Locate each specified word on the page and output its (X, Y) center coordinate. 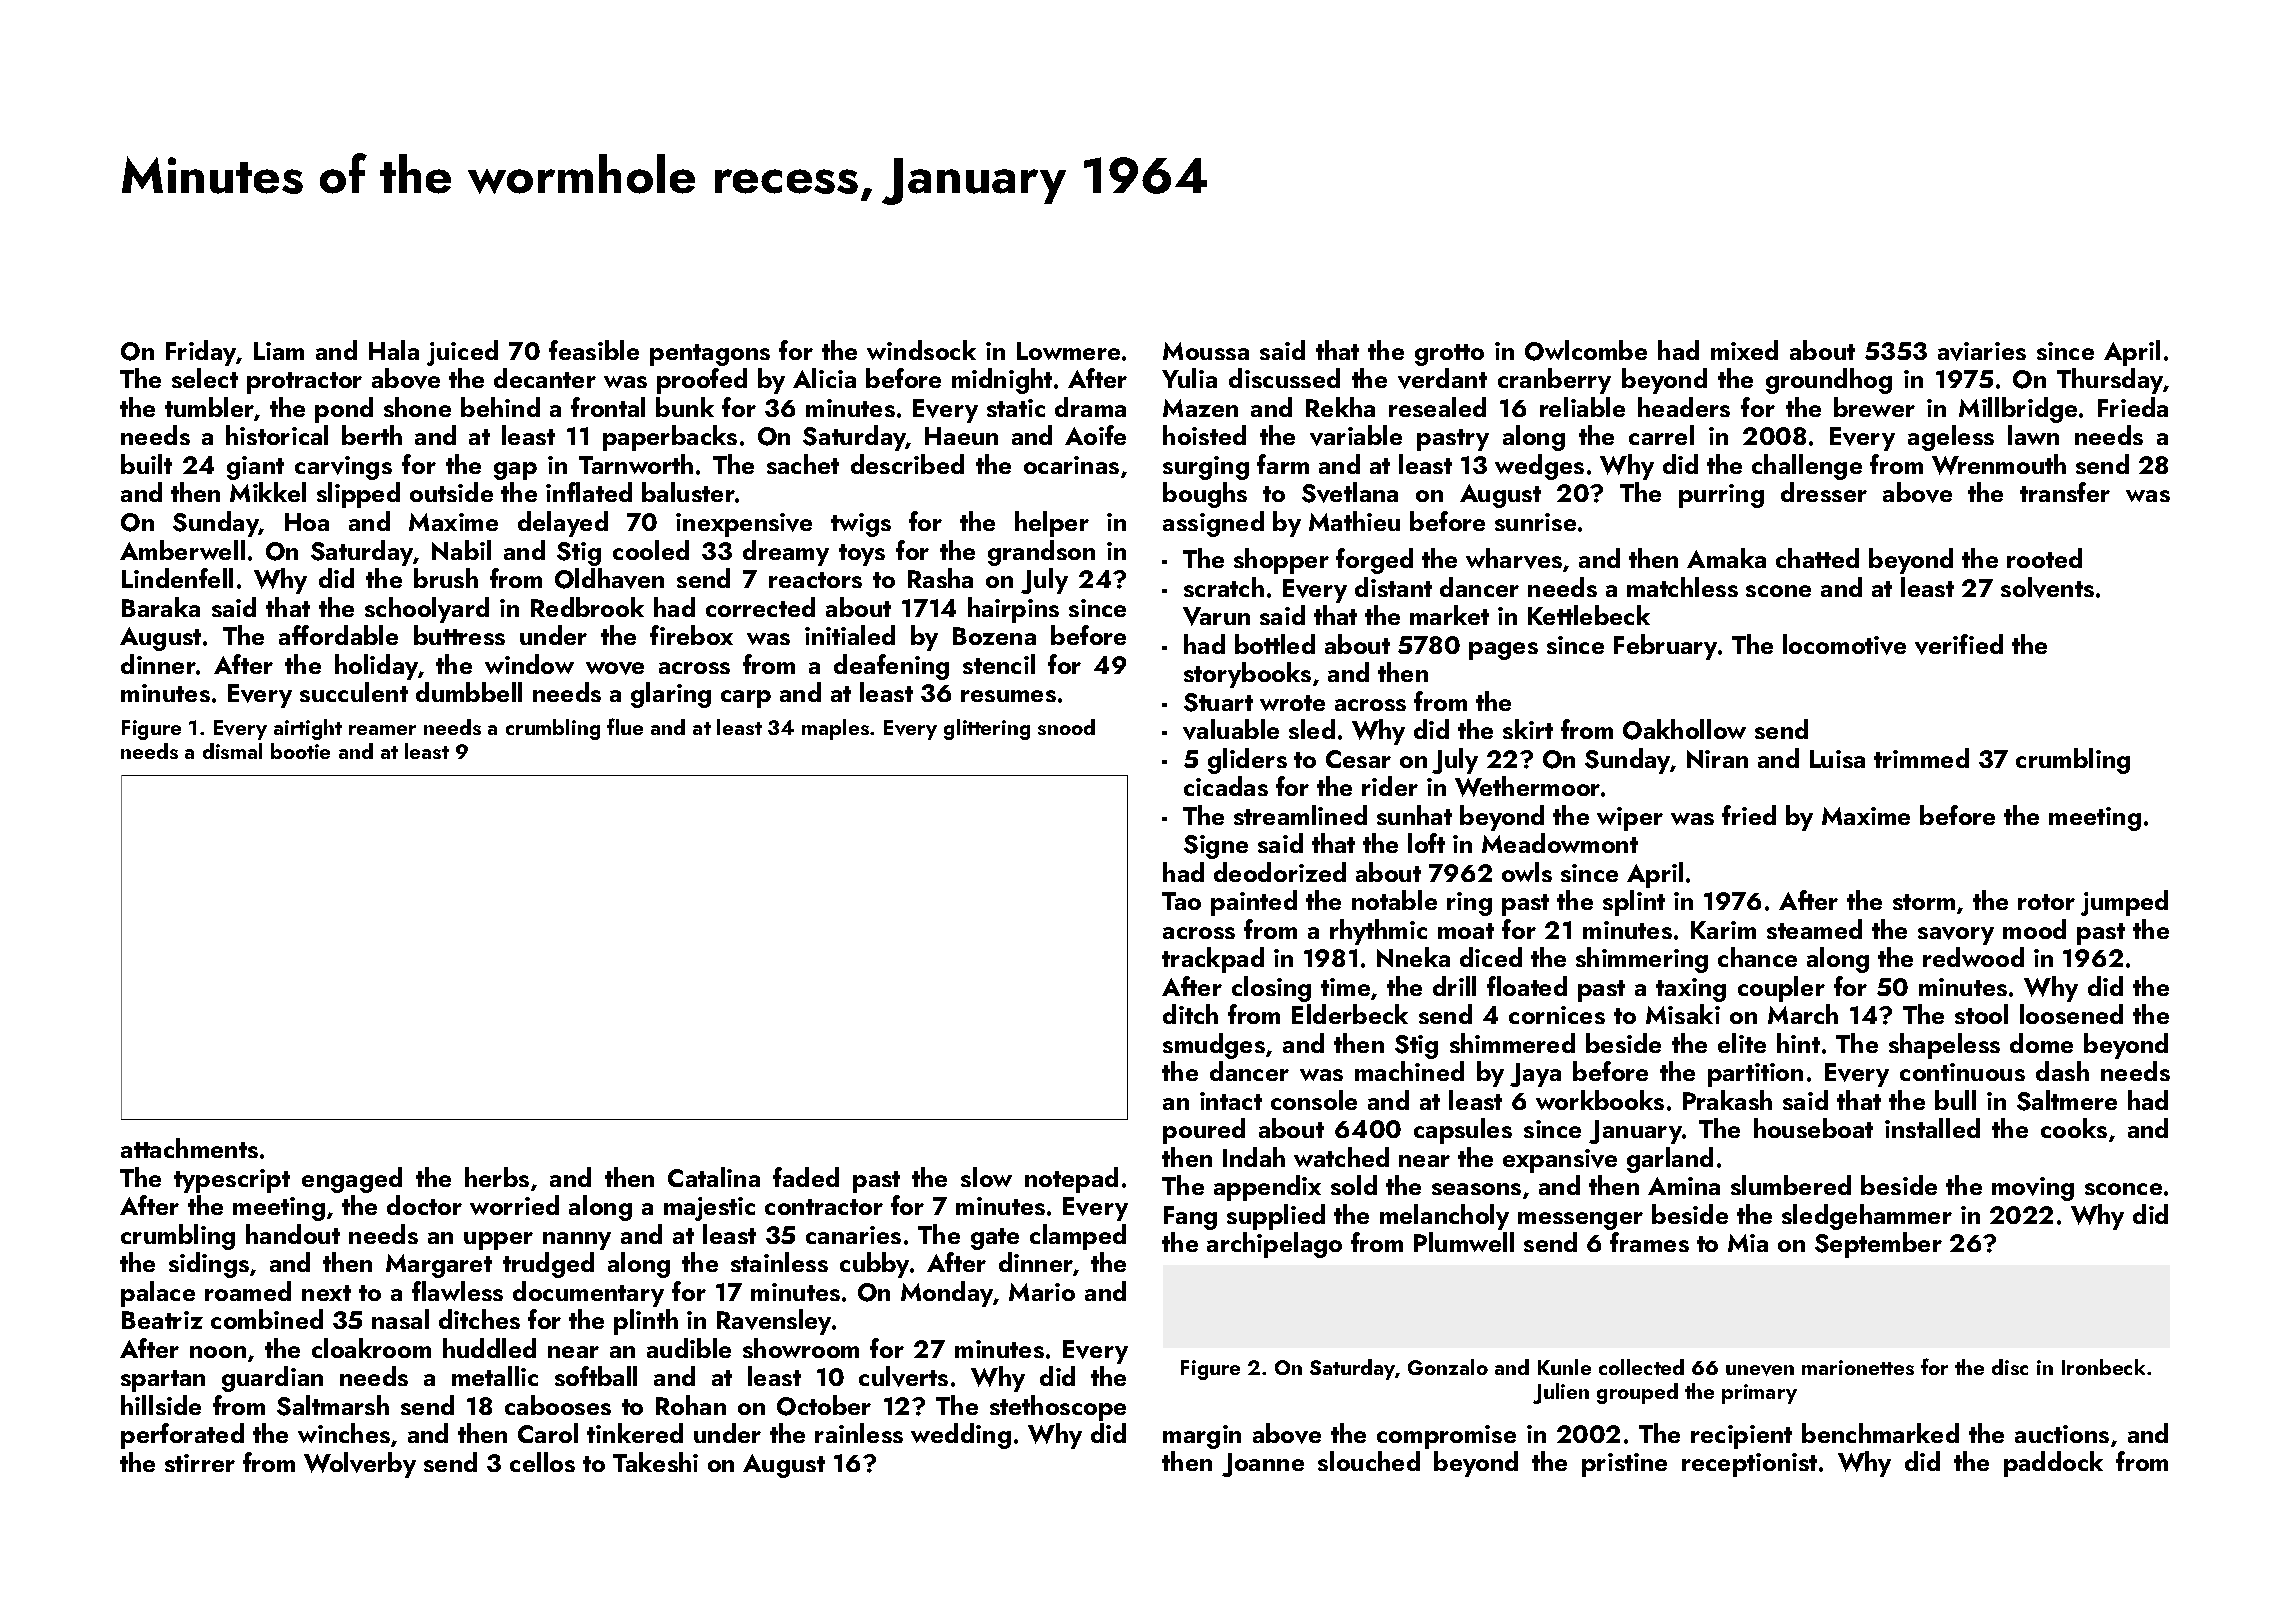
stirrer (200, 1463)
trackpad (1213, 960)
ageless (1951, 438)
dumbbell (469, 692)
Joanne (1263, 1465)
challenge (1807, 467)
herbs (497, 1177)
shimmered (1512, 1043)
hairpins (1013, 610)
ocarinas (1071, 465)
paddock (2053, 1464)
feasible (594, 350)
